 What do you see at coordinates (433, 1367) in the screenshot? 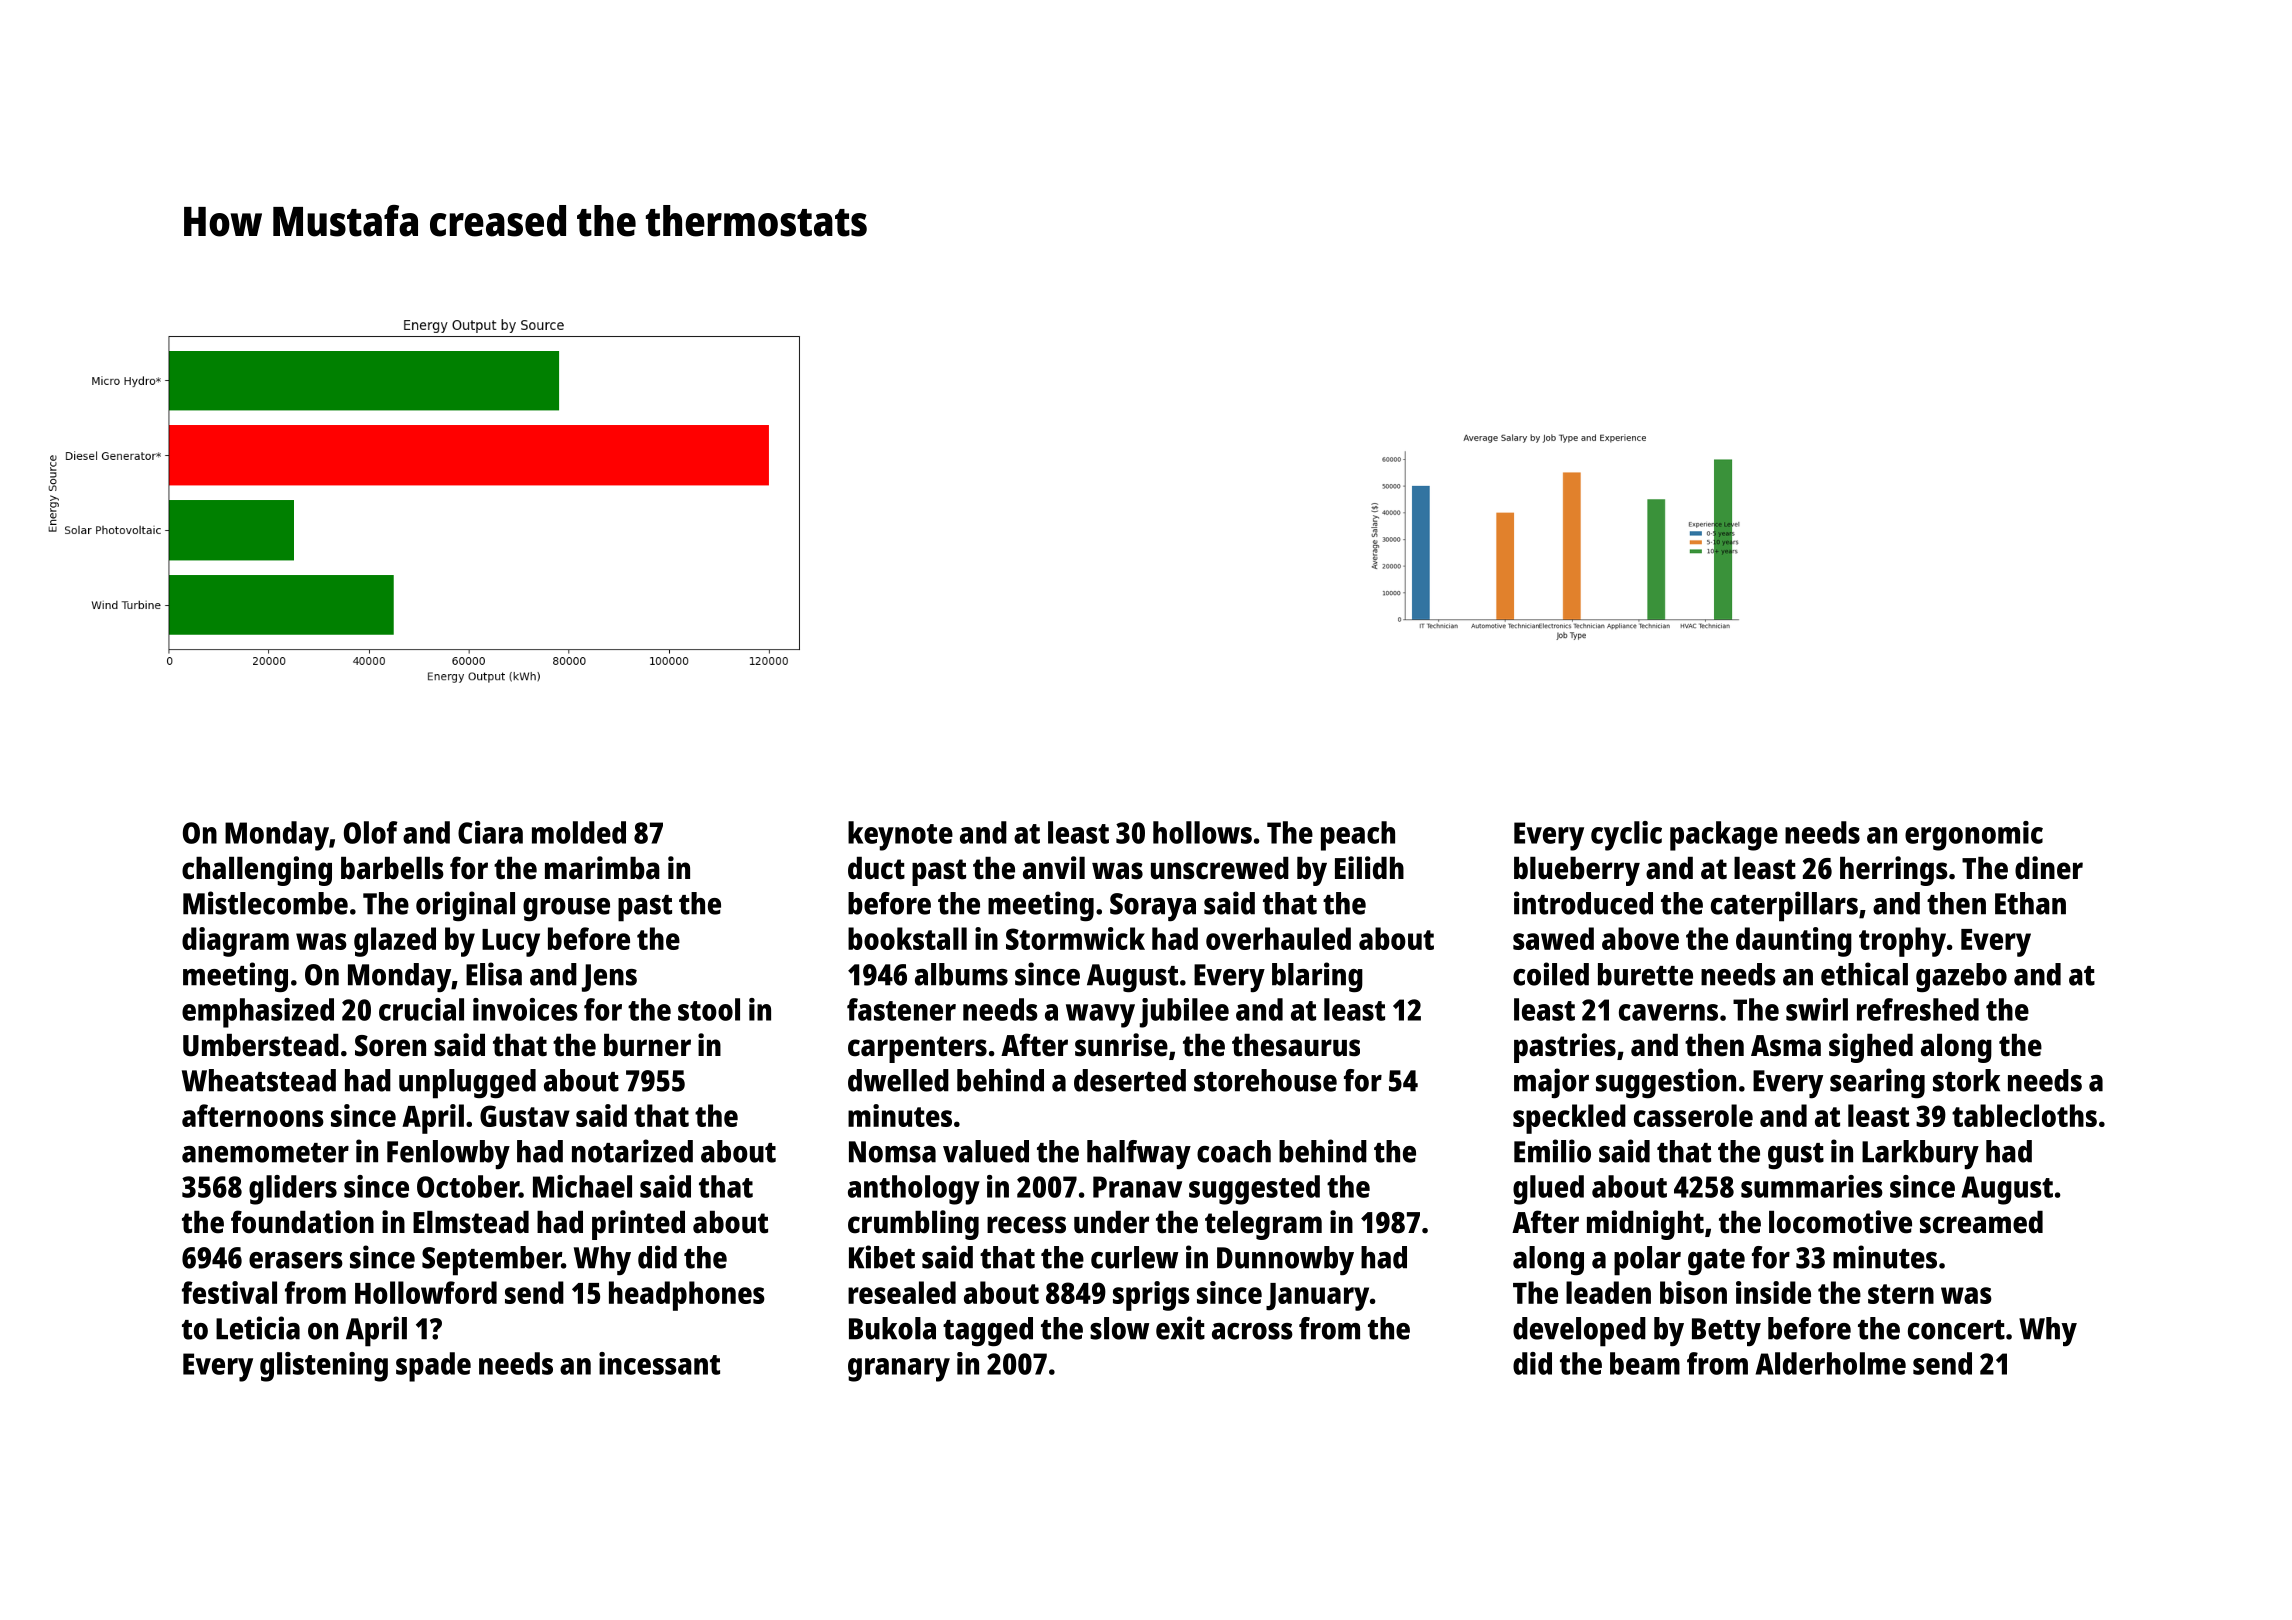
I see `spade` at bounding box center [433, 1367].
